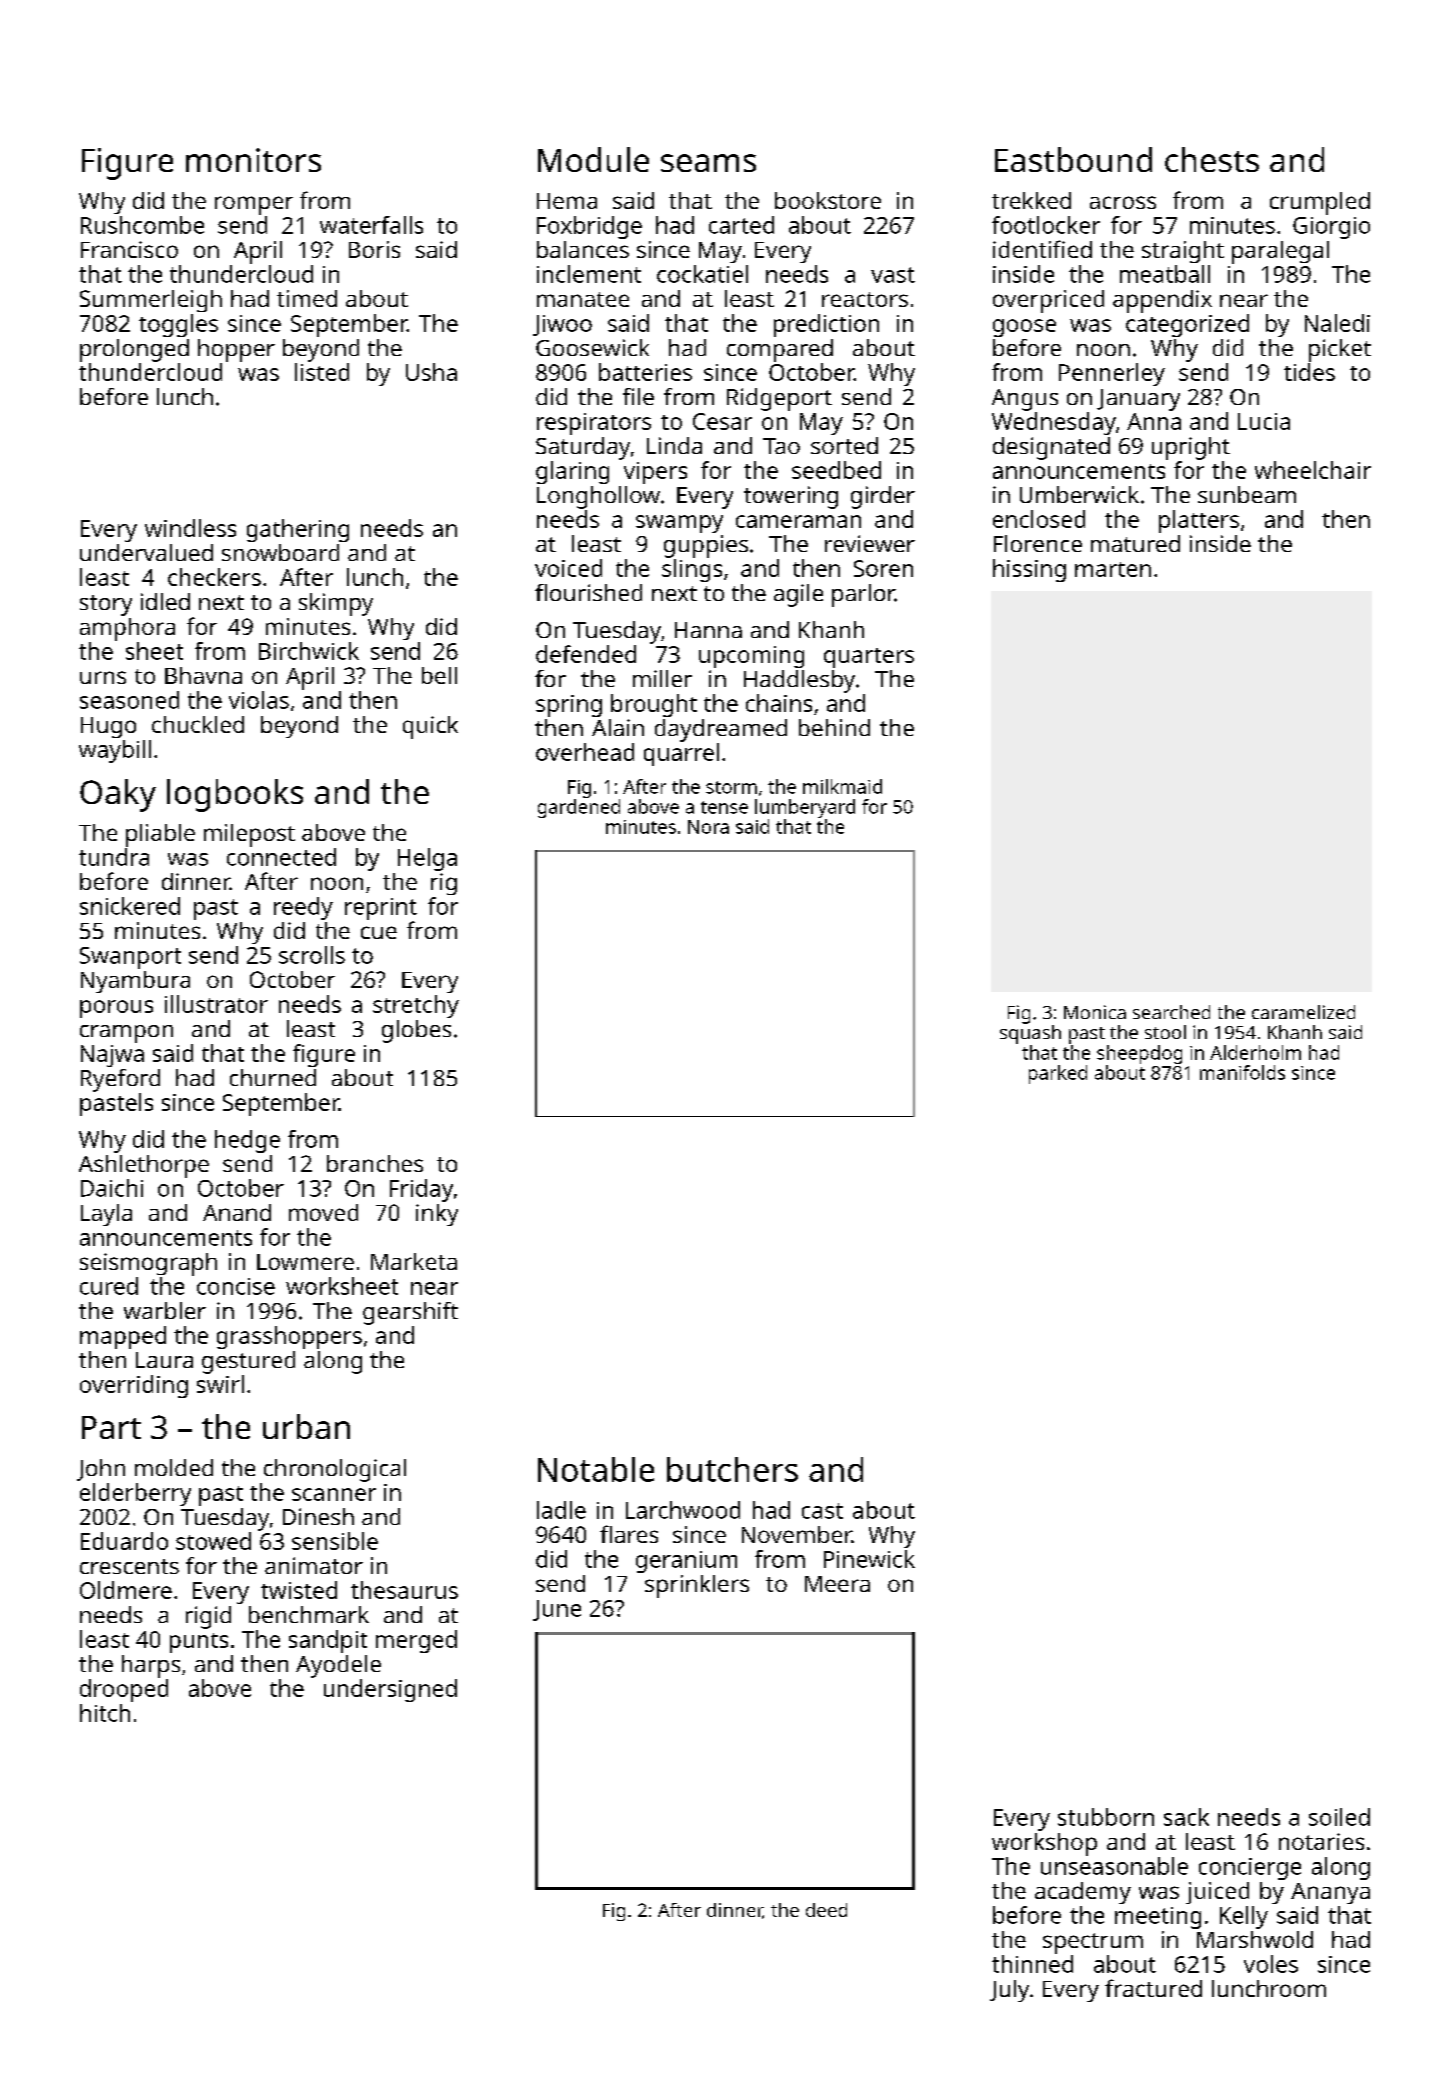  I want to click on John, so click(101, 1470).
